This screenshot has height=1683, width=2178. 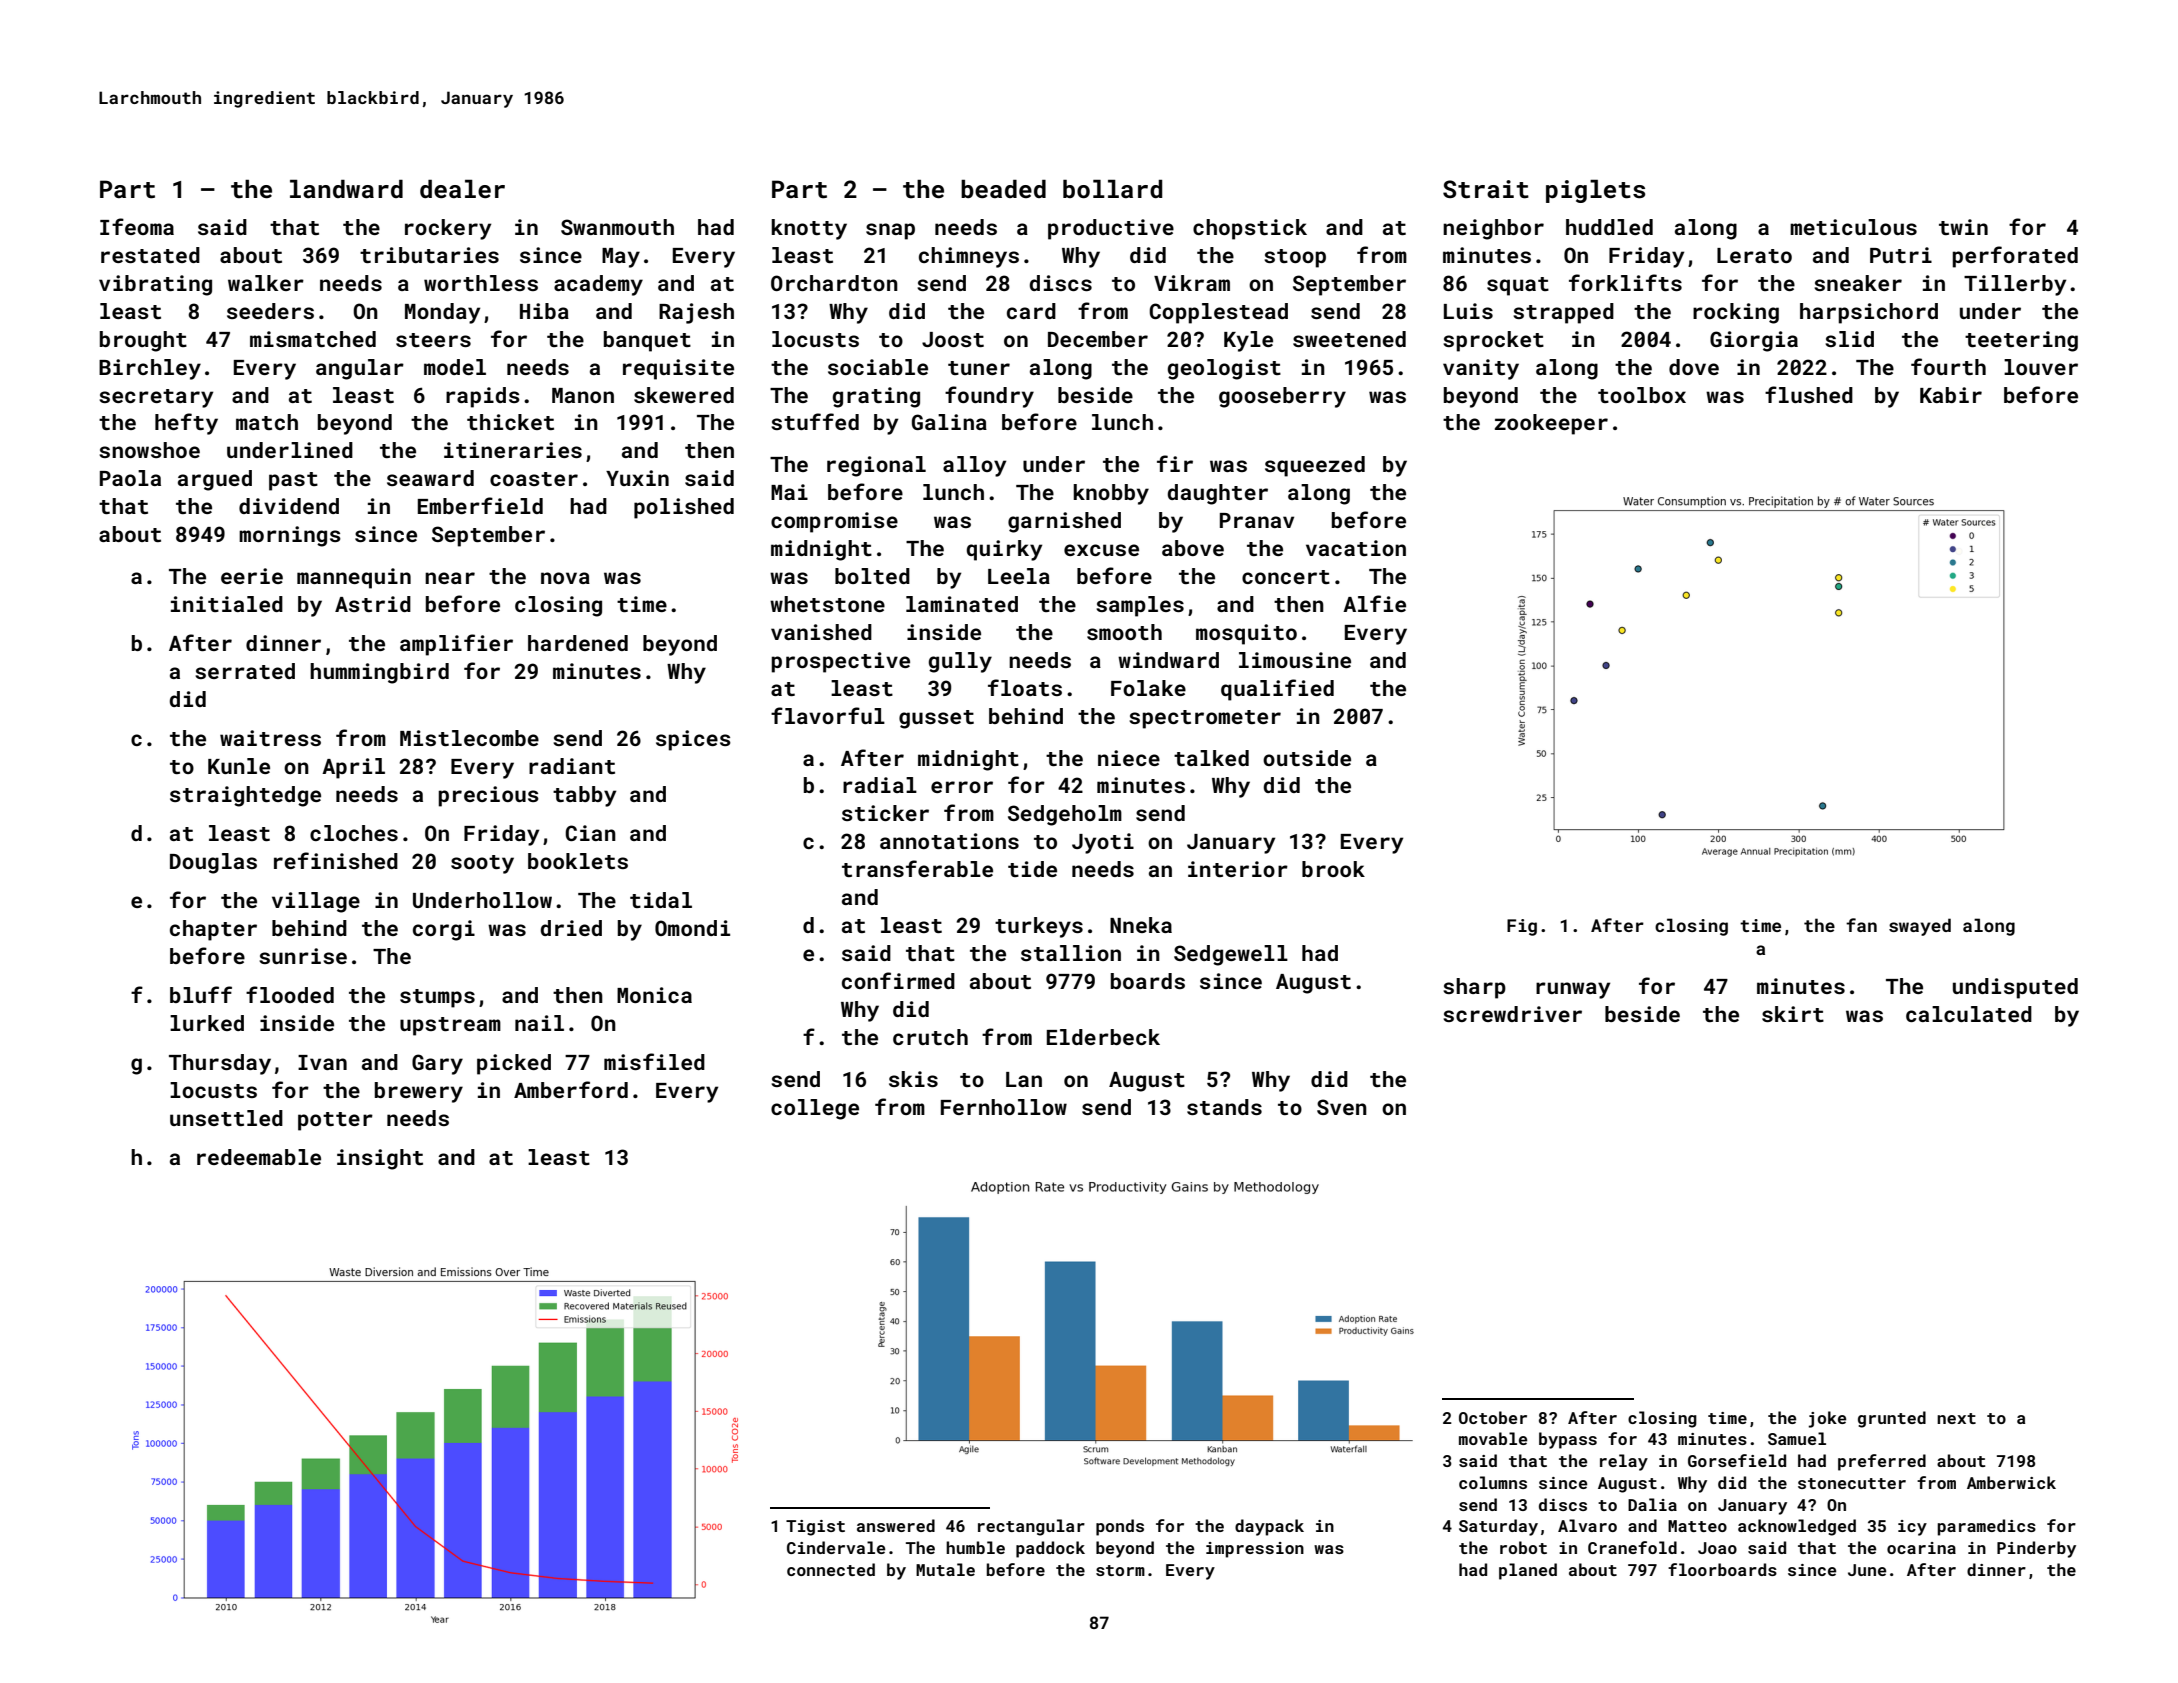 What do you see at coordinates (1793, 1014) in the screenshot?
I see `skirt` at bounding box center [1793, 1014].
